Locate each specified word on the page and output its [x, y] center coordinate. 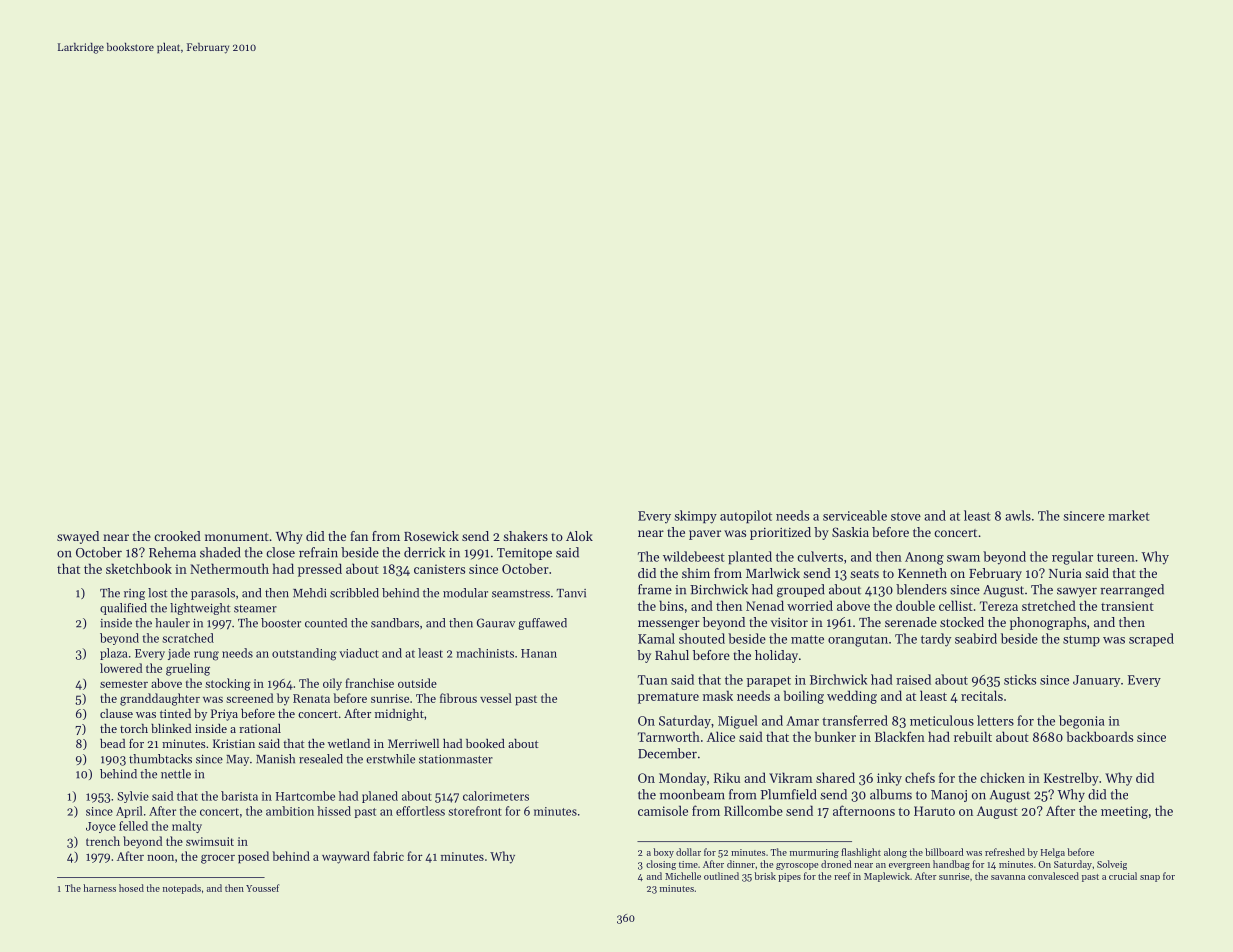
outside [417, 683]
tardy [936, 640]
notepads [182, 889]
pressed [320, 570]
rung [206, 656]
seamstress [521, 594]
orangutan [858, 641]
